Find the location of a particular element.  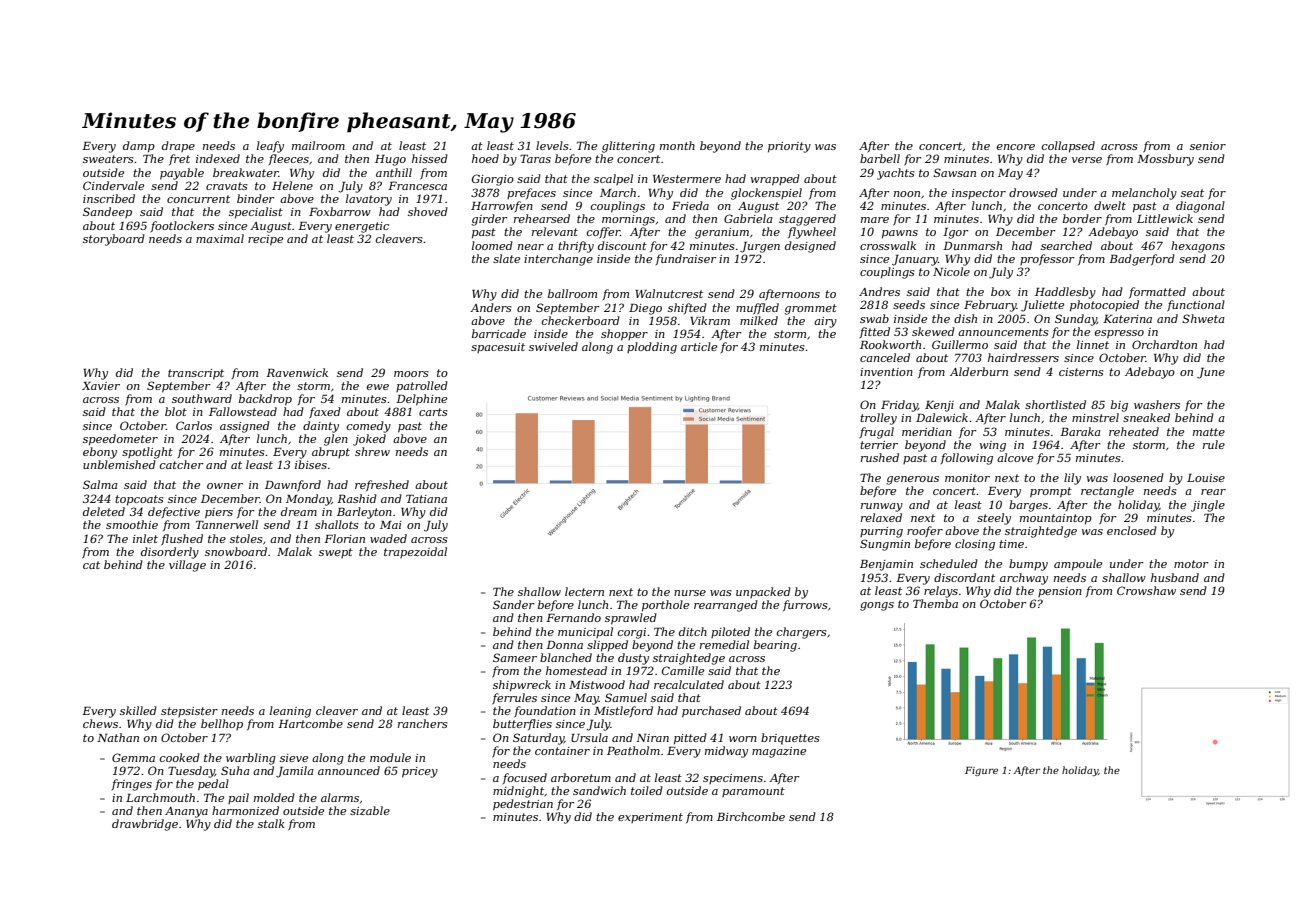

Crowshaw is located at coordinates (1146, 590).
